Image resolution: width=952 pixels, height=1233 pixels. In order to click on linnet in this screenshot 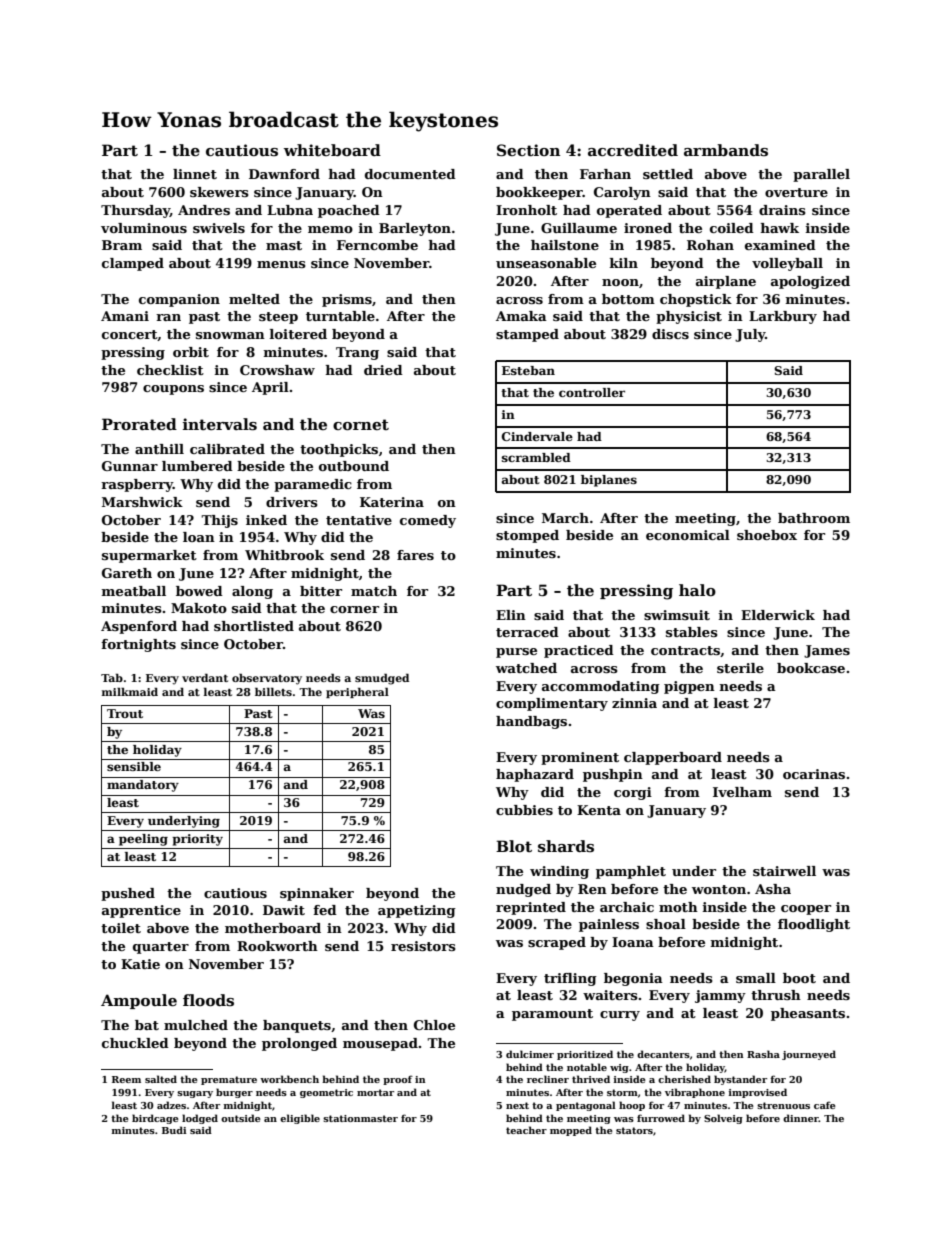, I will do `click(195, 174)`.
